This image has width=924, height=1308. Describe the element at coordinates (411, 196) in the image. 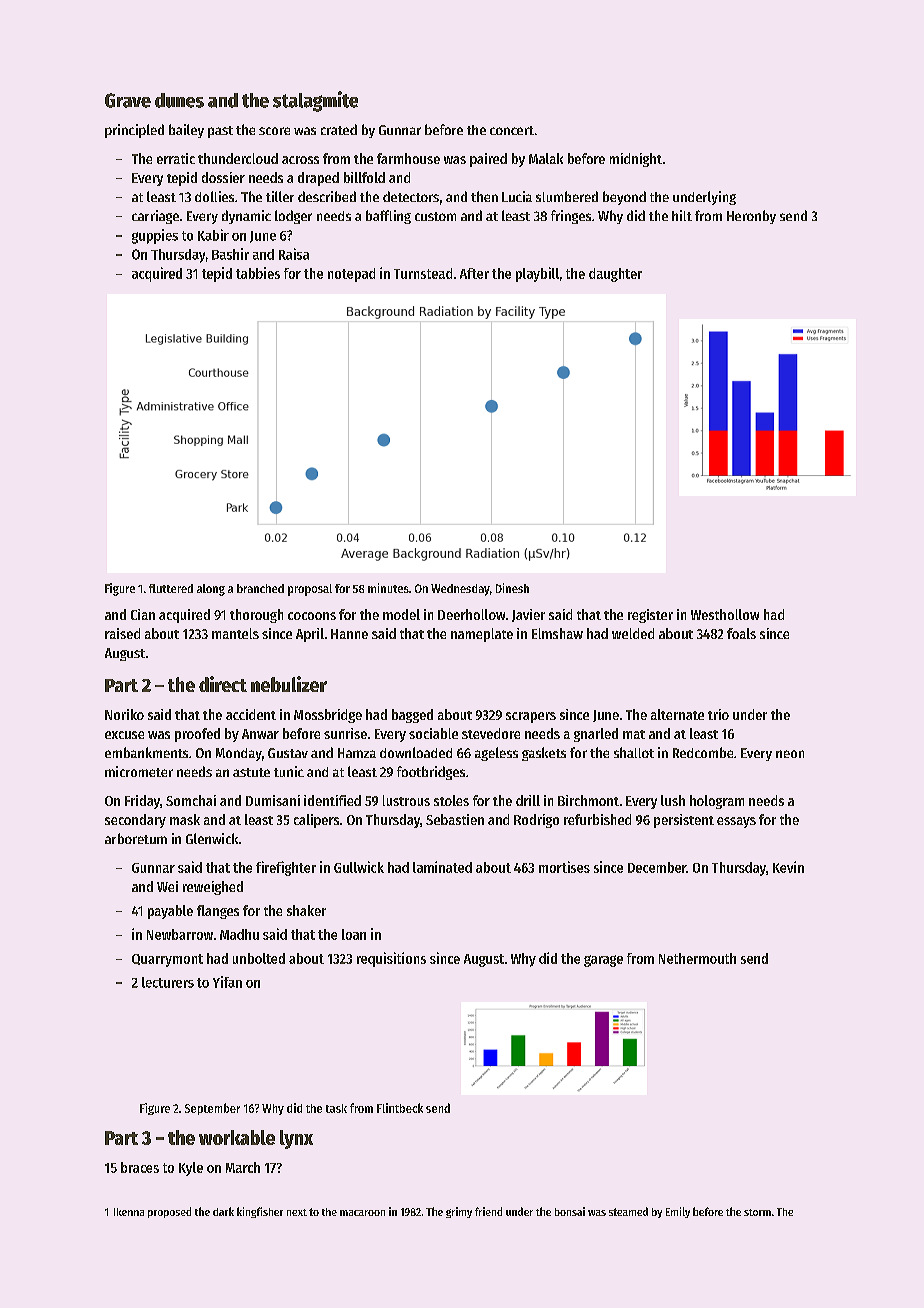

I see `detectors` at that location.
